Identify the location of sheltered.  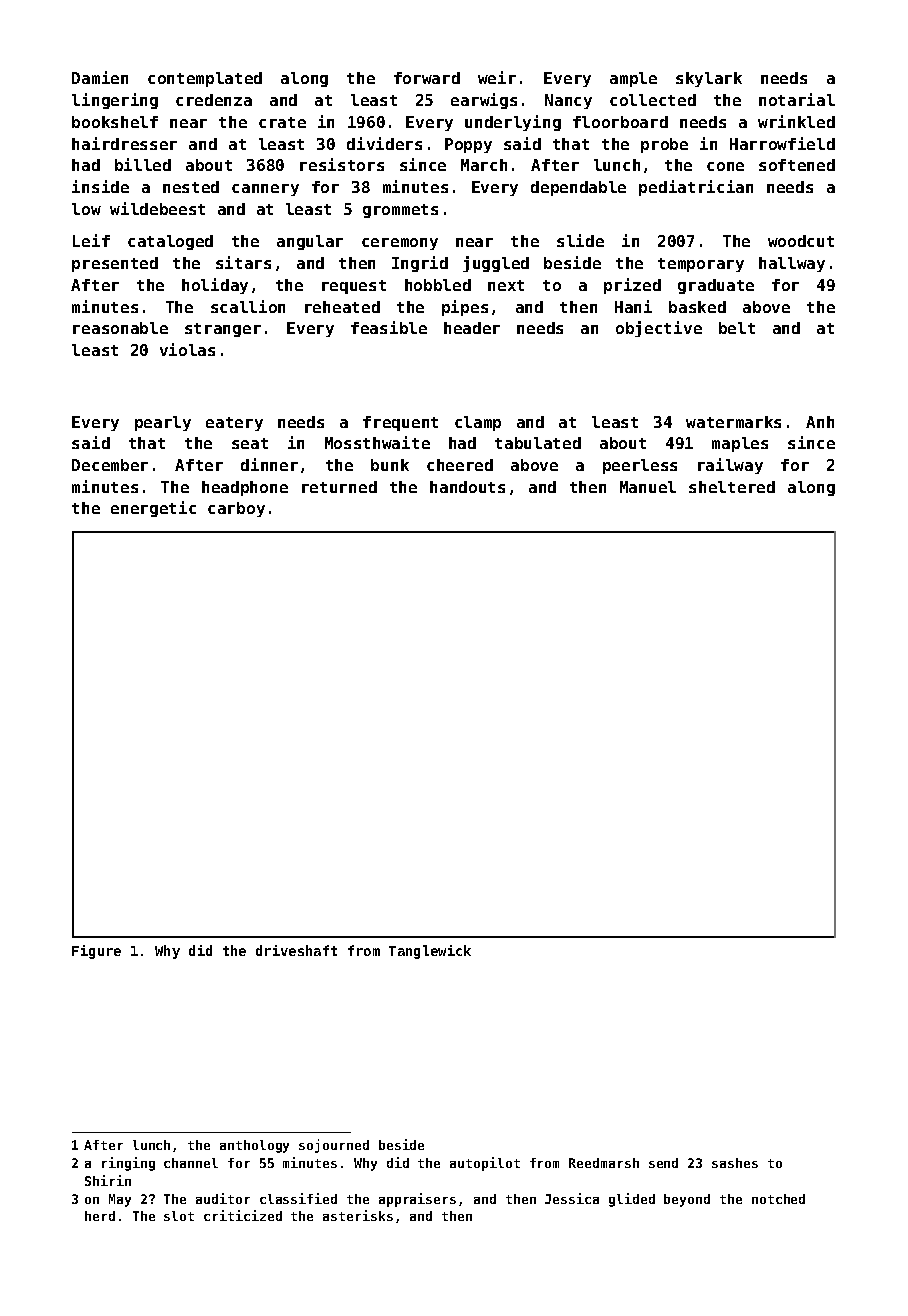
(732, 487).
